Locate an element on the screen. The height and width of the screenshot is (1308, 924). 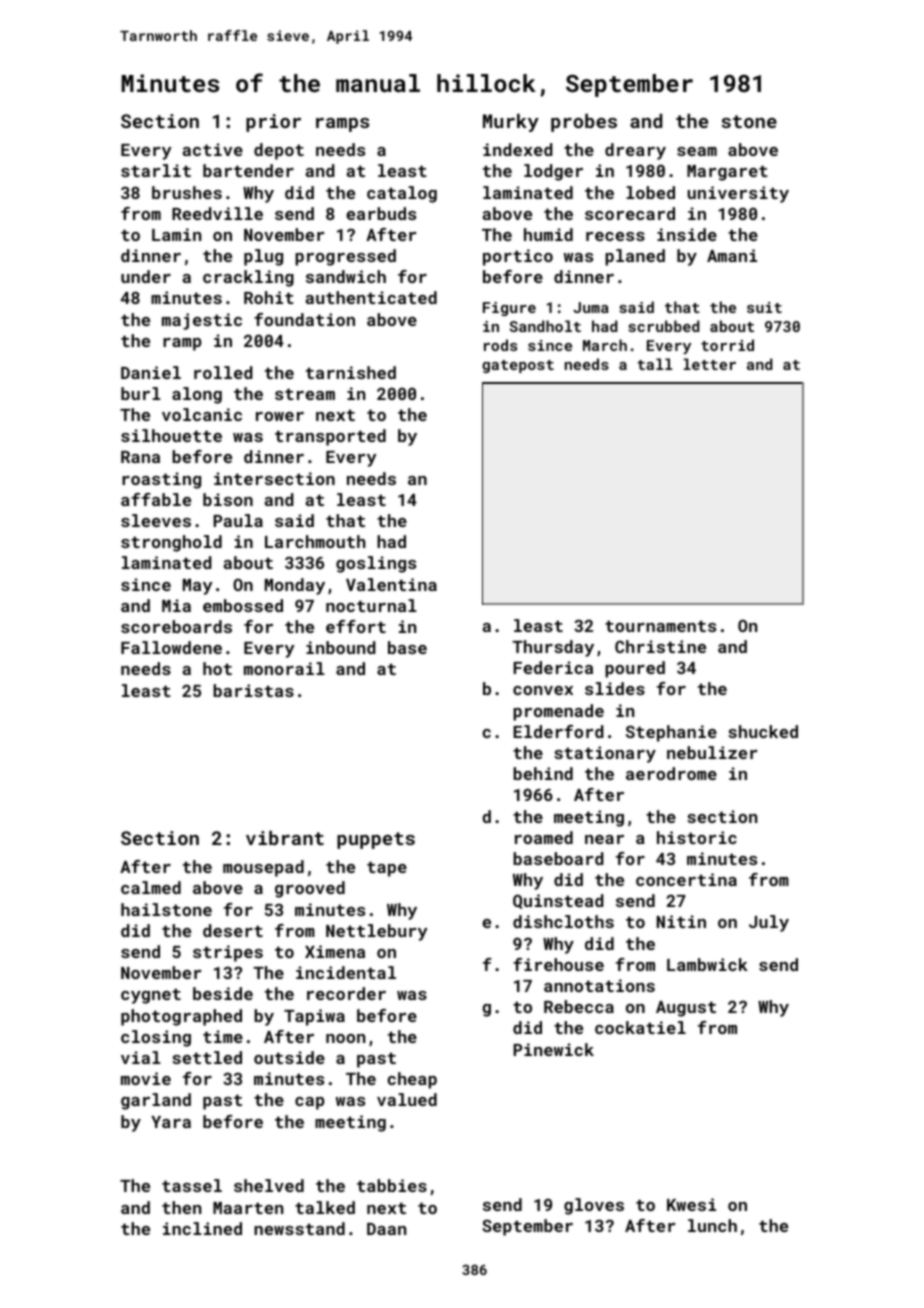
lunch is located at coordinates (712, 1225).
